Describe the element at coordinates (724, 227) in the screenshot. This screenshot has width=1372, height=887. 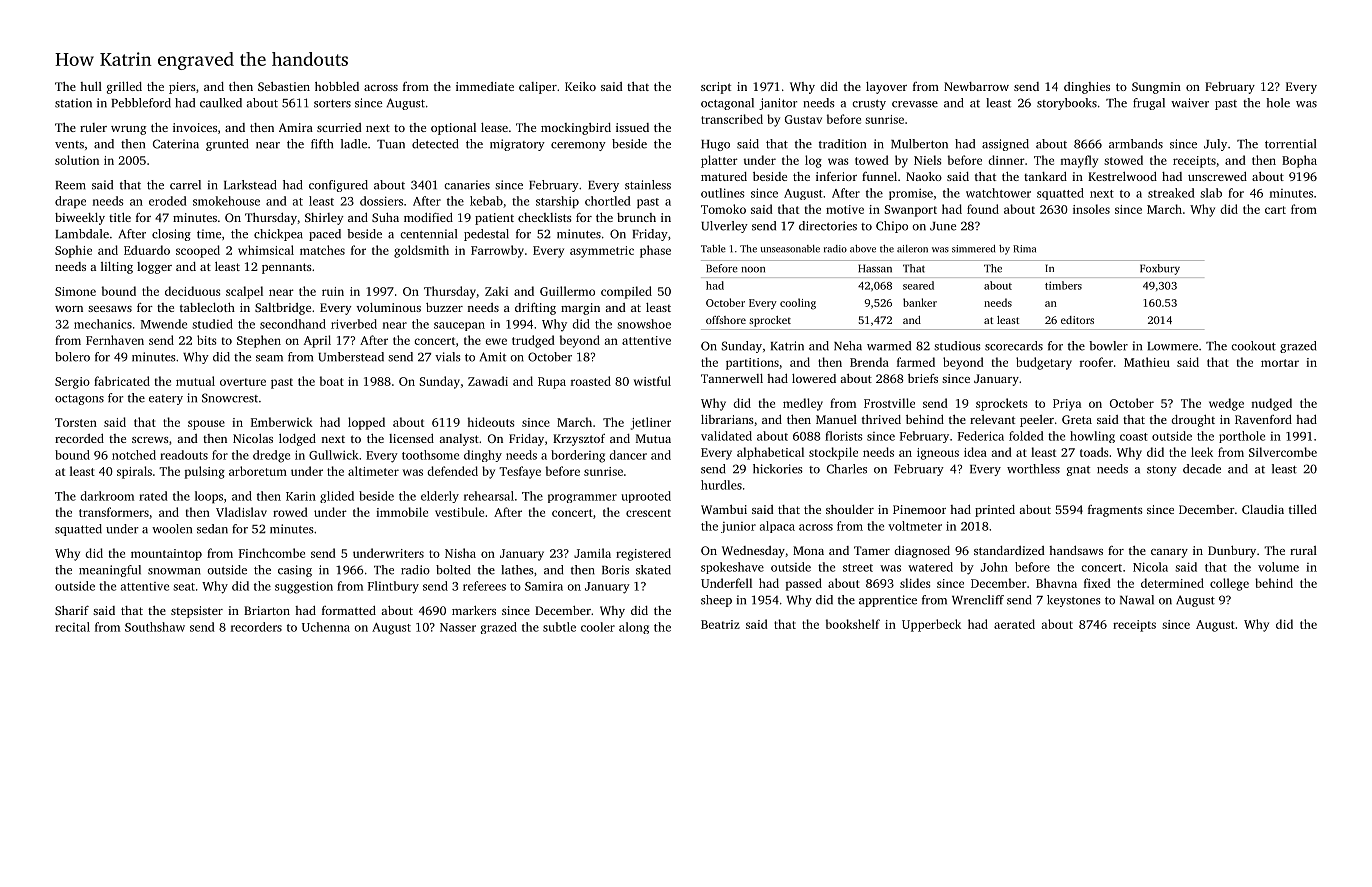
I see `Ulverley` at that location.
